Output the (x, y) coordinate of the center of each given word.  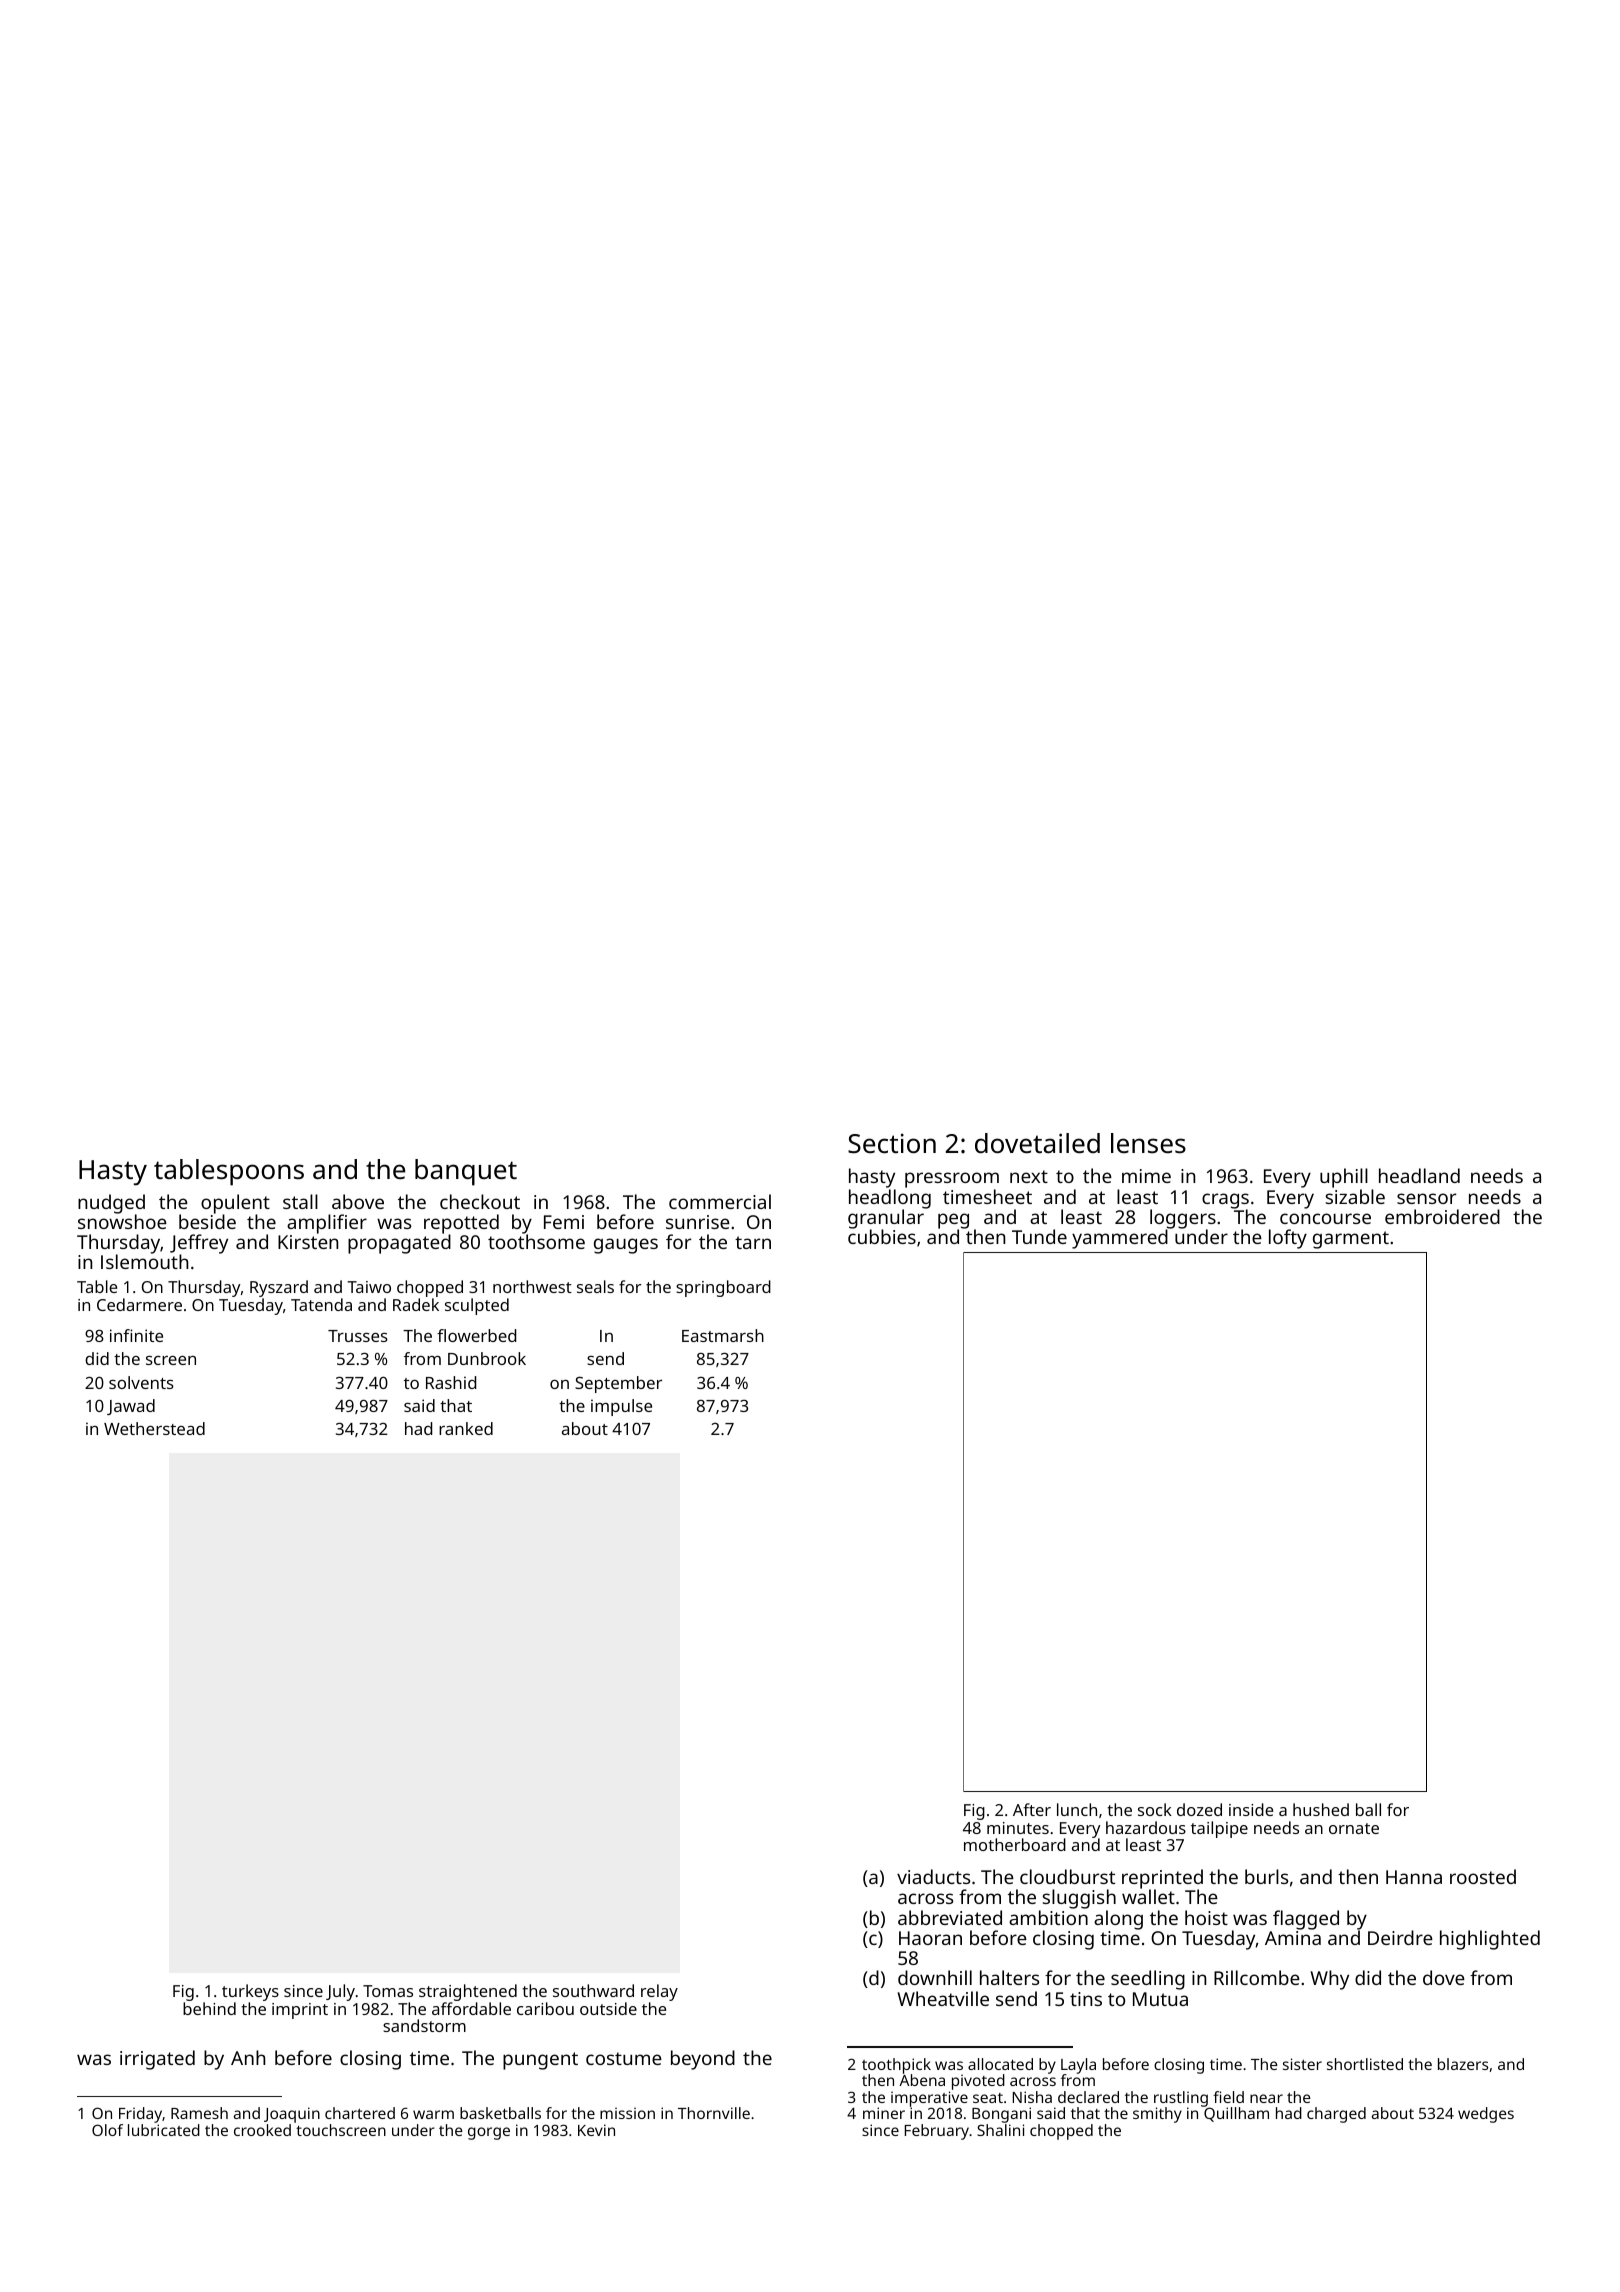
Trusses (358, 1336)
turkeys (250, 1992)
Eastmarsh (723, 1335)
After (1032, 1809)
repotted (461, 1224)
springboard (723, 1288)
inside (1251, 1809)
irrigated (157, 2060)
